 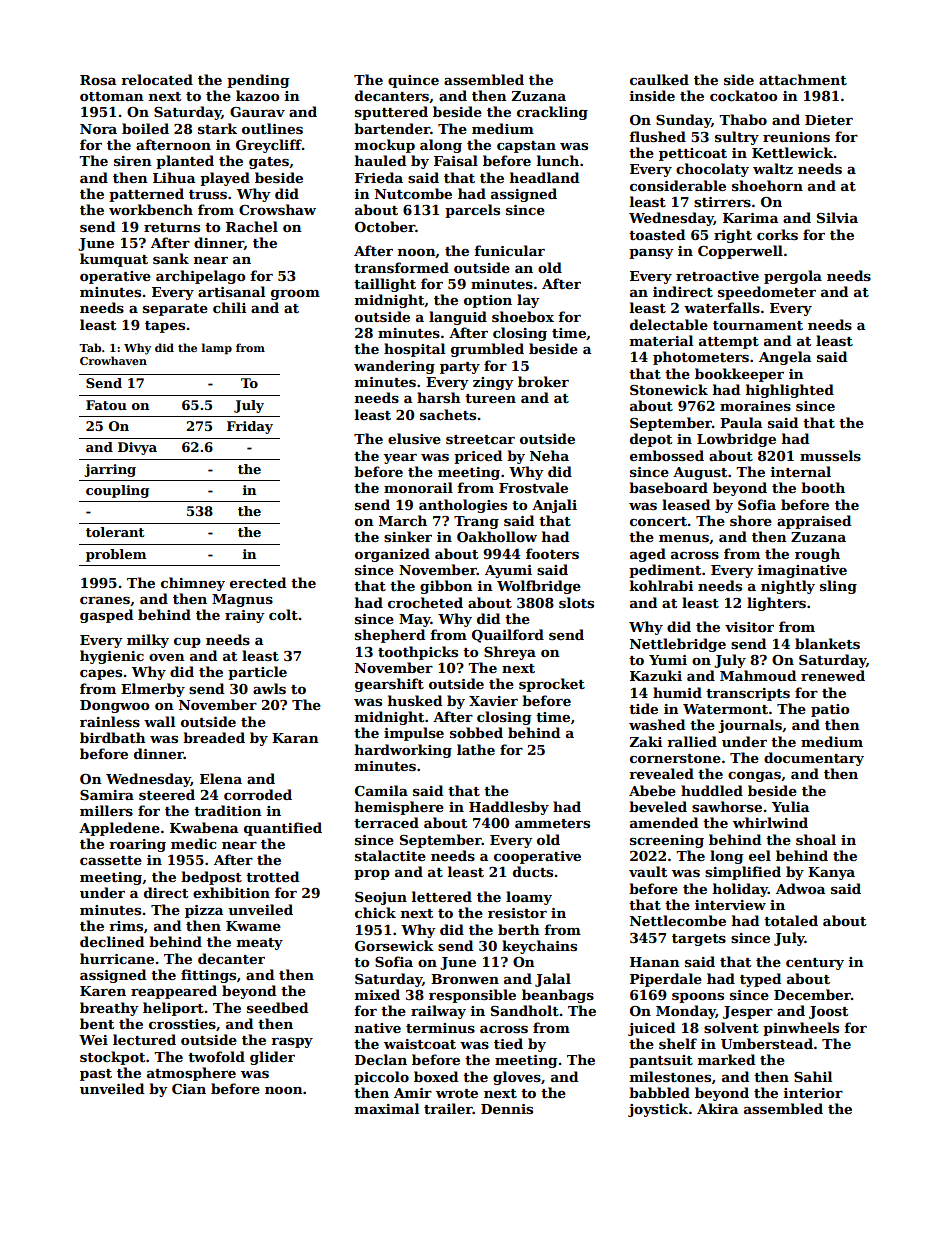 I want to click on returns, so click(x=172, y=227).
